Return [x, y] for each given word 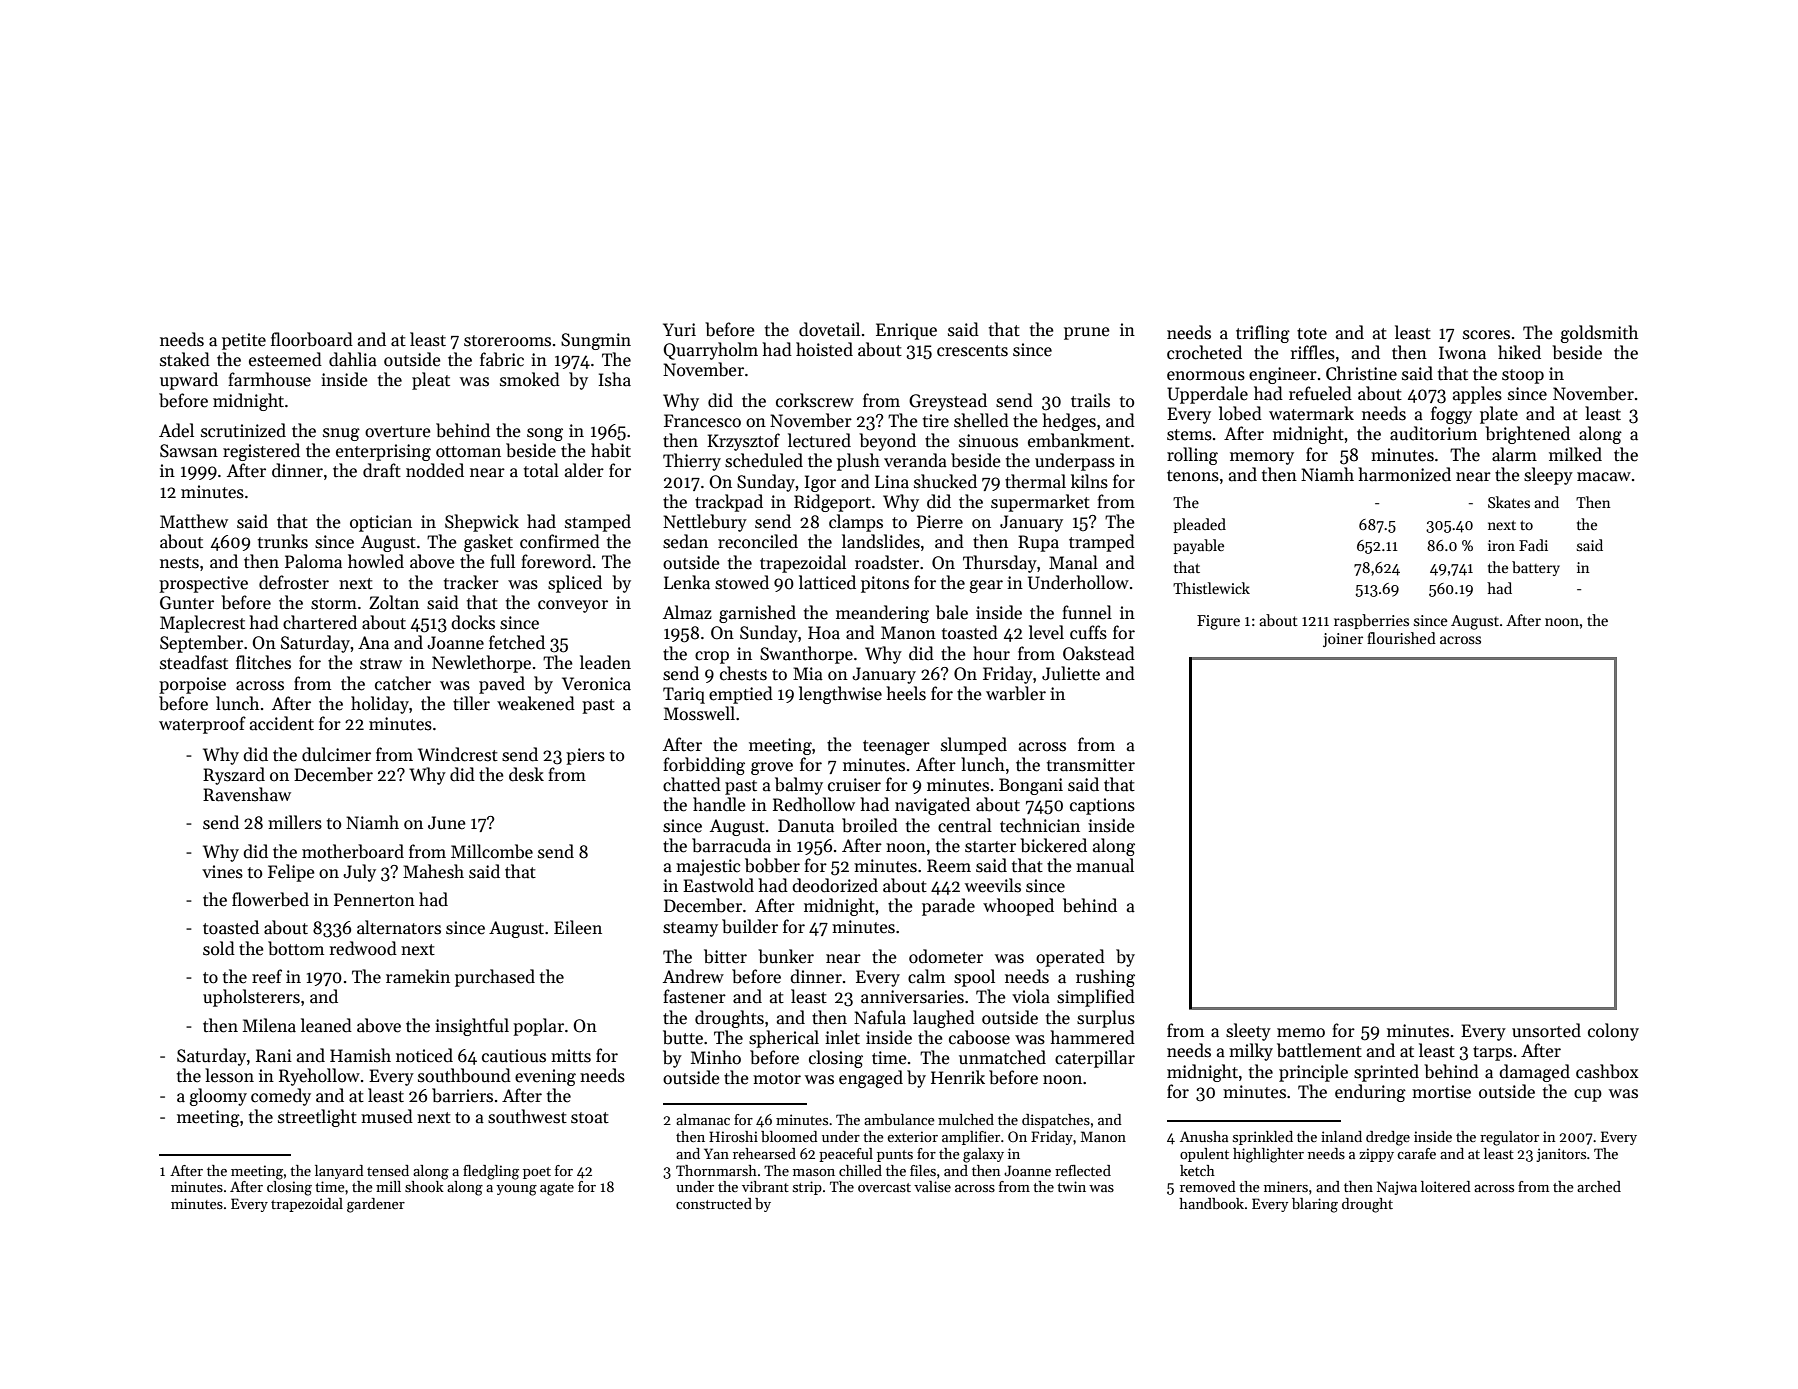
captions [1102, 806]
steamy [690, 929]
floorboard [312, 339]
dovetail [829, 329]
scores [1486, 335]
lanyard [339, 1172]
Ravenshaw [247, 794]
